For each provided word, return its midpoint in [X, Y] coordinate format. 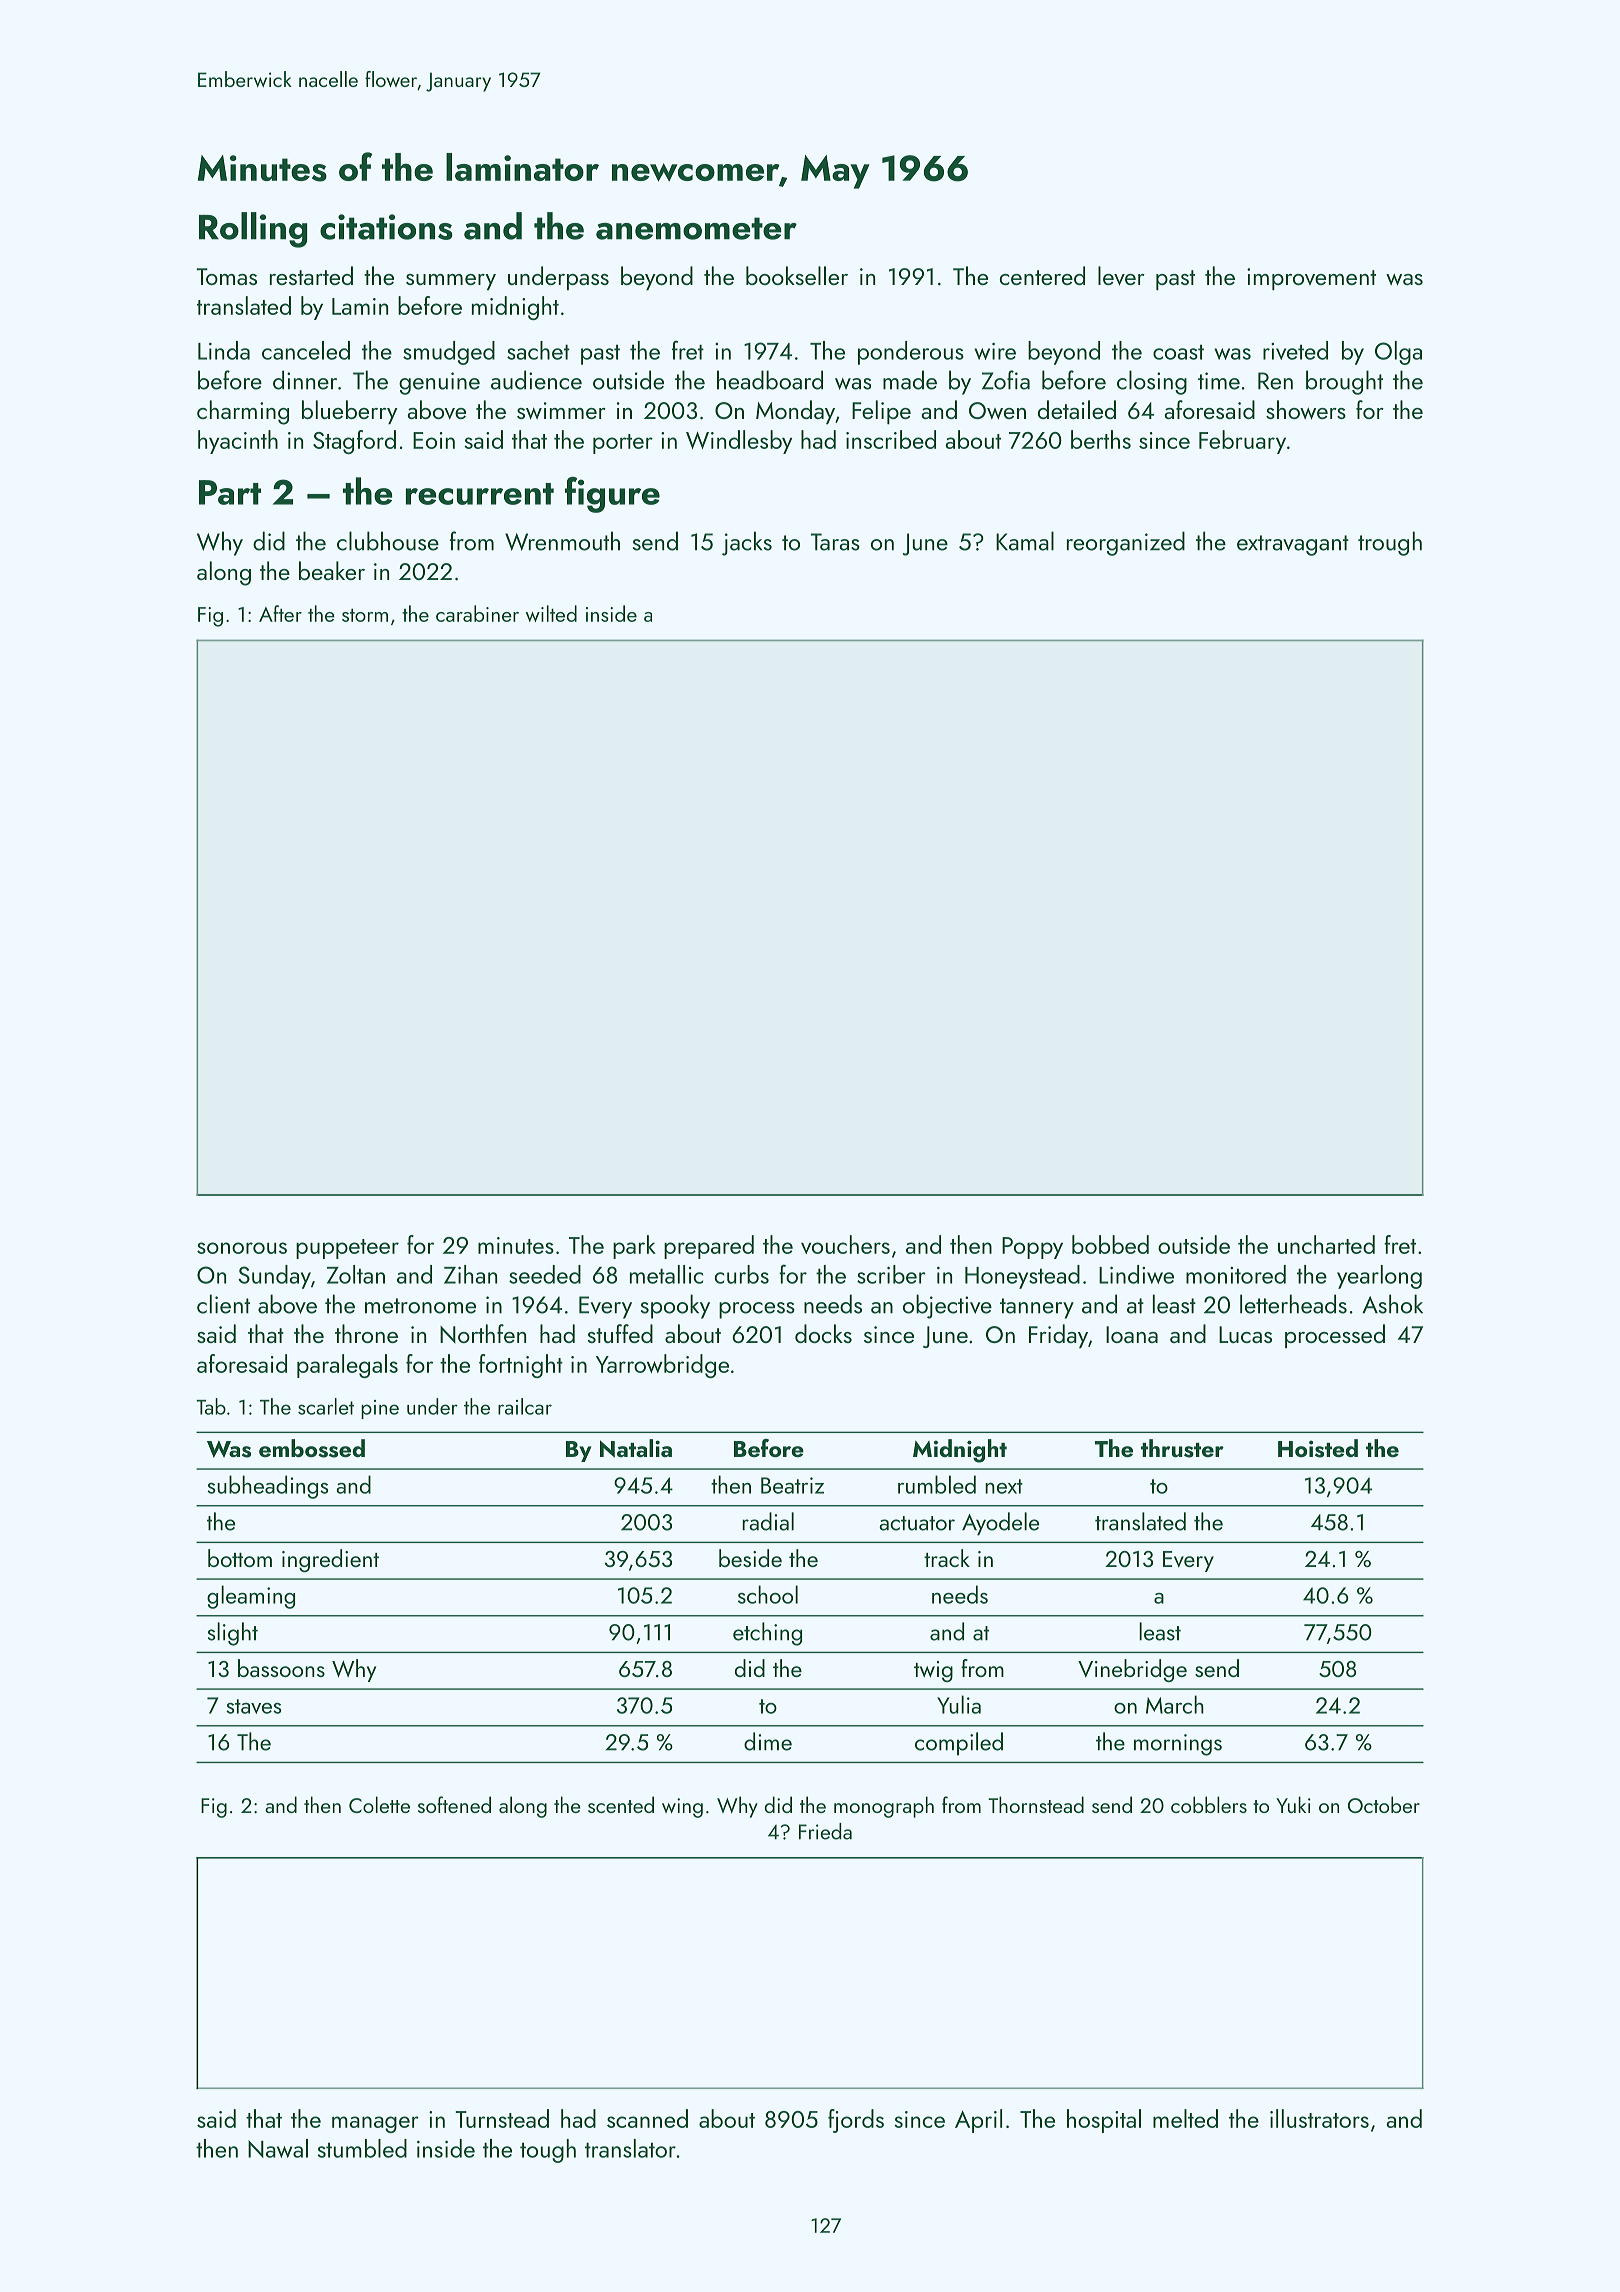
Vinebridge [1132, 1670]
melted [1185, 2118]
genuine [439, 383]
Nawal [278, 2148]
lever [1121, 276]
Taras [835, 542]
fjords [856, 2121]
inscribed [891, 439]
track [947, 1558]
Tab [211, 1406]
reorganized [1126, 543]
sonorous [242, 1248]
